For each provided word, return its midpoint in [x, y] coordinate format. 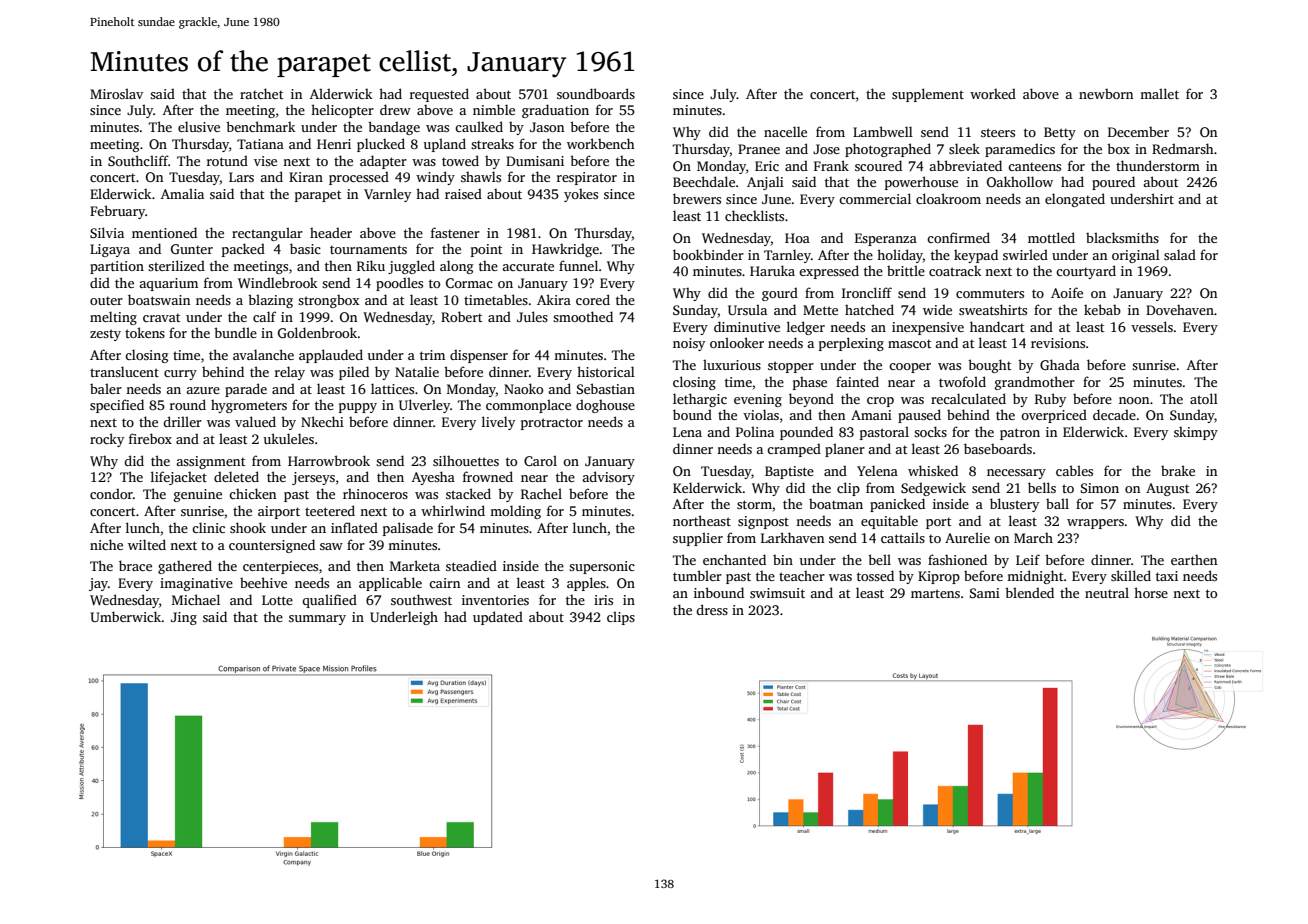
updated [498, 618]
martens [935, 593]
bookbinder [708, 254]
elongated [1075, 200]
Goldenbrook [317, 332]
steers [998, 132]
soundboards [596, 93]
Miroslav [116, 93]
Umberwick [126, 616]
